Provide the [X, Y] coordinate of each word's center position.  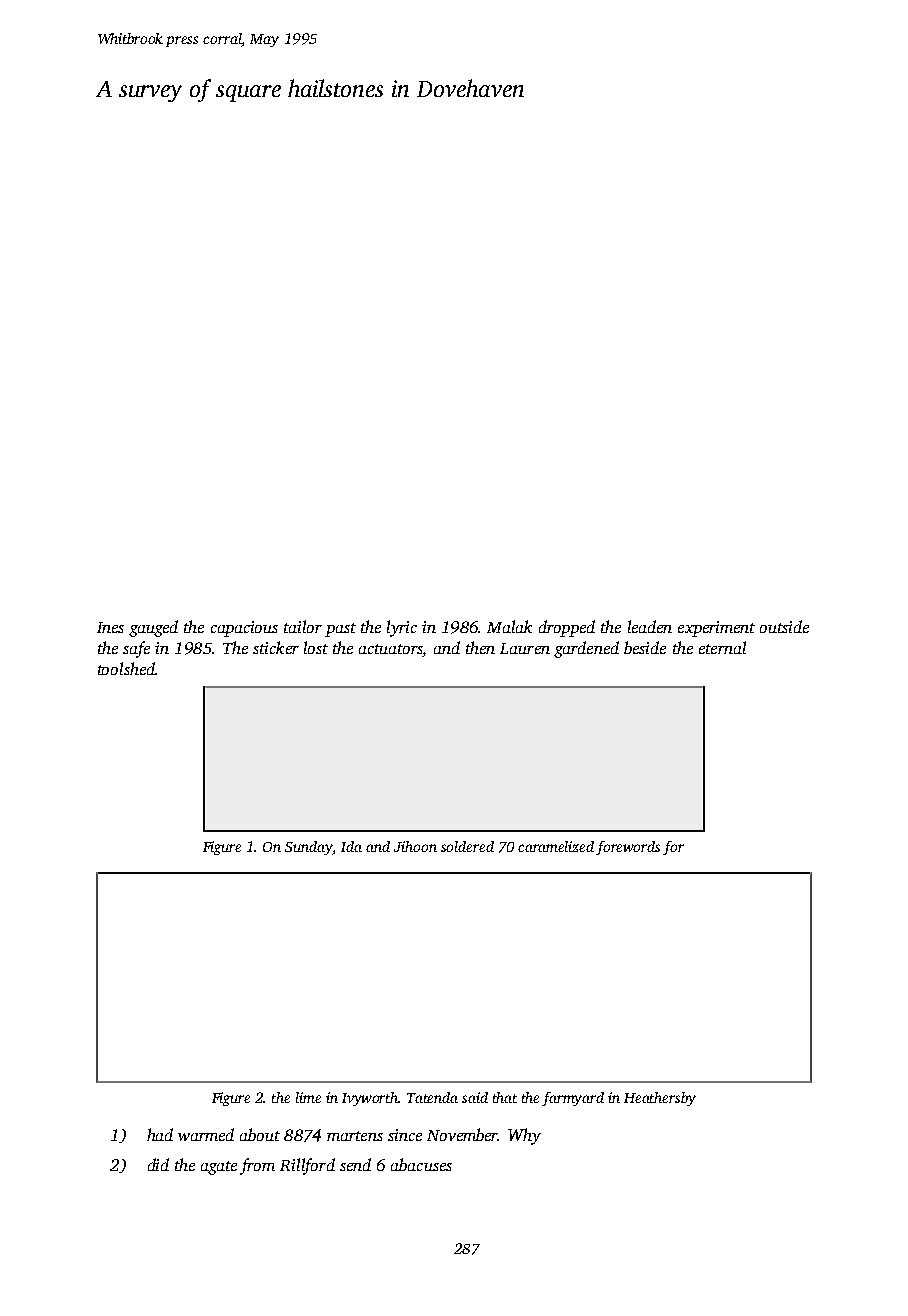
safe [136, 649]
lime [308, 1097]
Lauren [525, 648]
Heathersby [660, 1099]
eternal [722, 647]
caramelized [556, 846]
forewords [628, 848]
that [505, 1097]
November [463, 1134]
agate [219, 1168]
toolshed [126, 668]
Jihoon [415, 846]
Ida [351, 846]
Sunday [309, 848]
